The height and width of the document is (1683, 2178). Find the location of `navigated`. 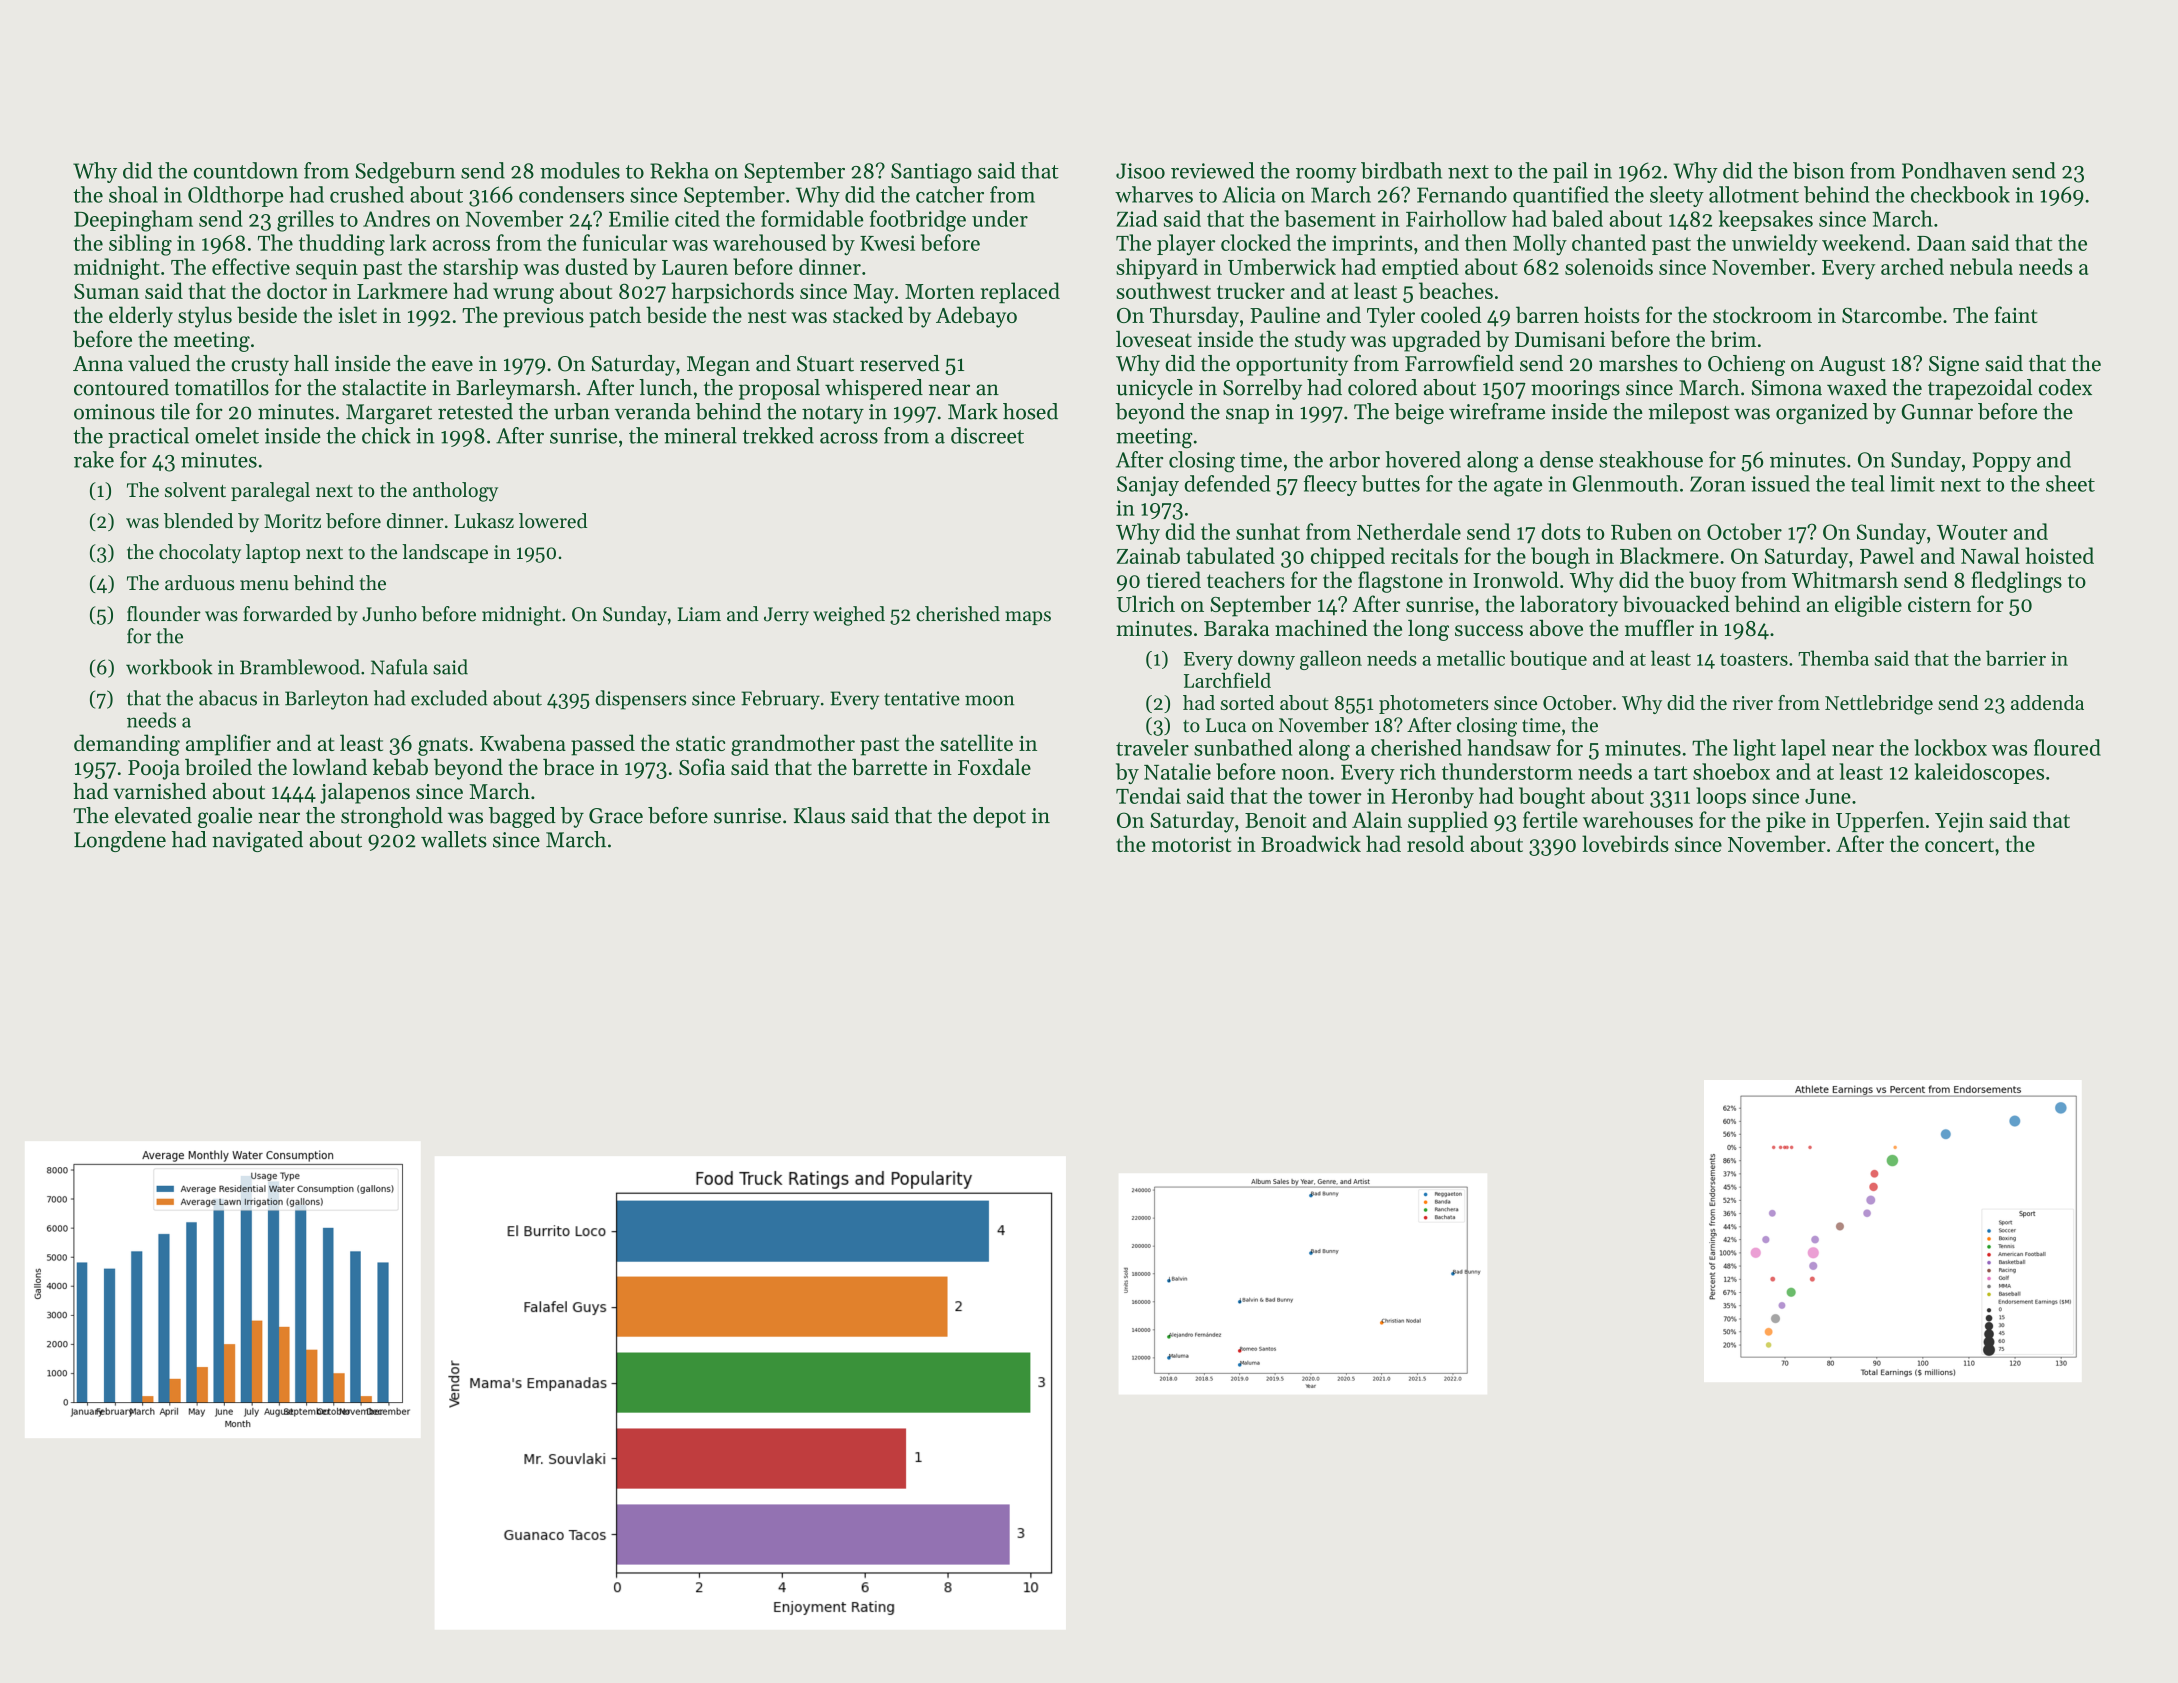

navigated is located at coordinates (257, 841).
